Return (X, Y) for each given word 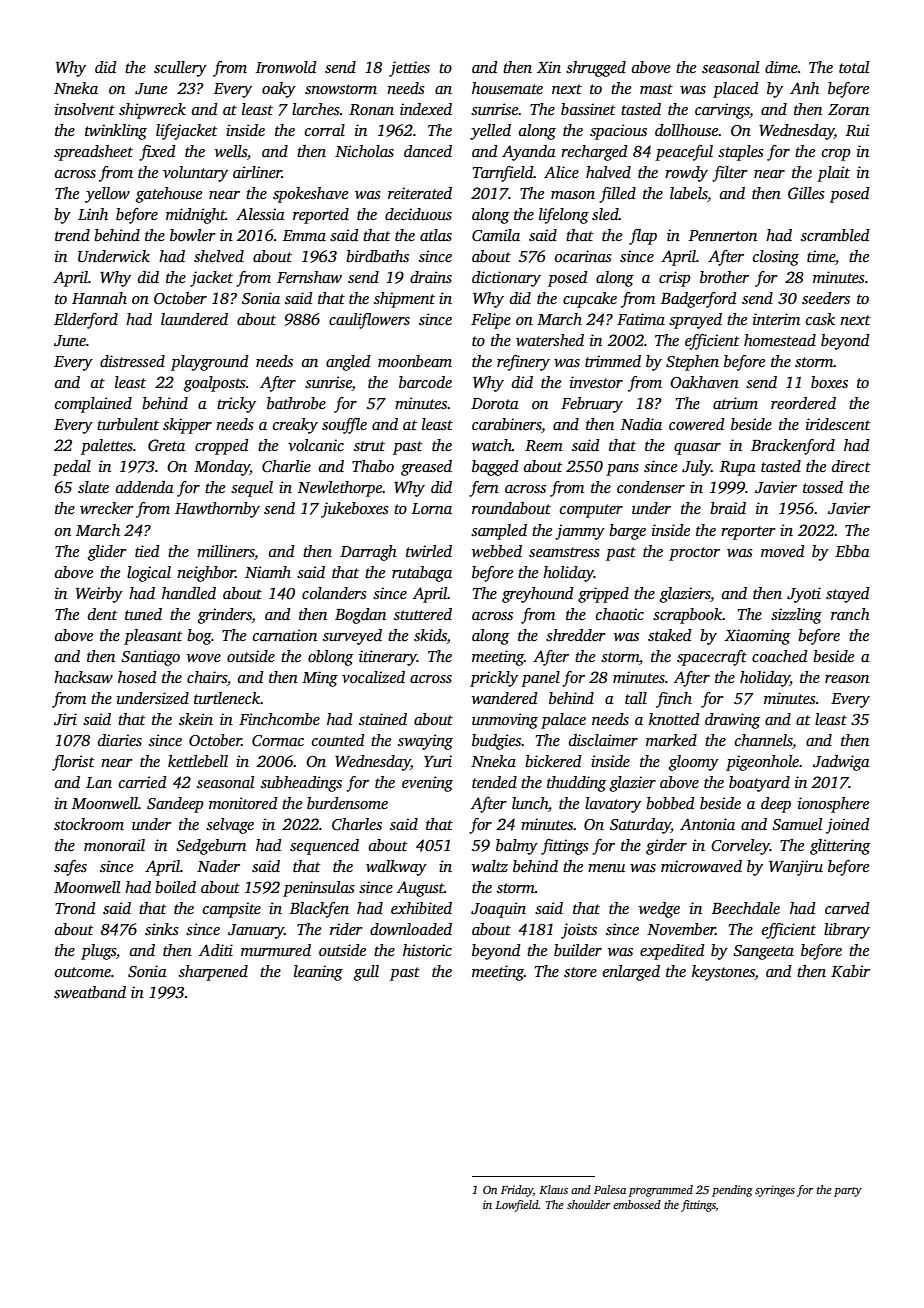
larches (316, 109)
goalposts (215, 384)
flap (643, 237)
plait (833, 174)
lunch (530, 803)
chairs (207, 677)
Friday (517, 1191)
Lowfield (517, 1206)
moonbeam (415, 361)
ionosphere (833, 805)
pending (732, 1191)
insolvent (85, 109)
